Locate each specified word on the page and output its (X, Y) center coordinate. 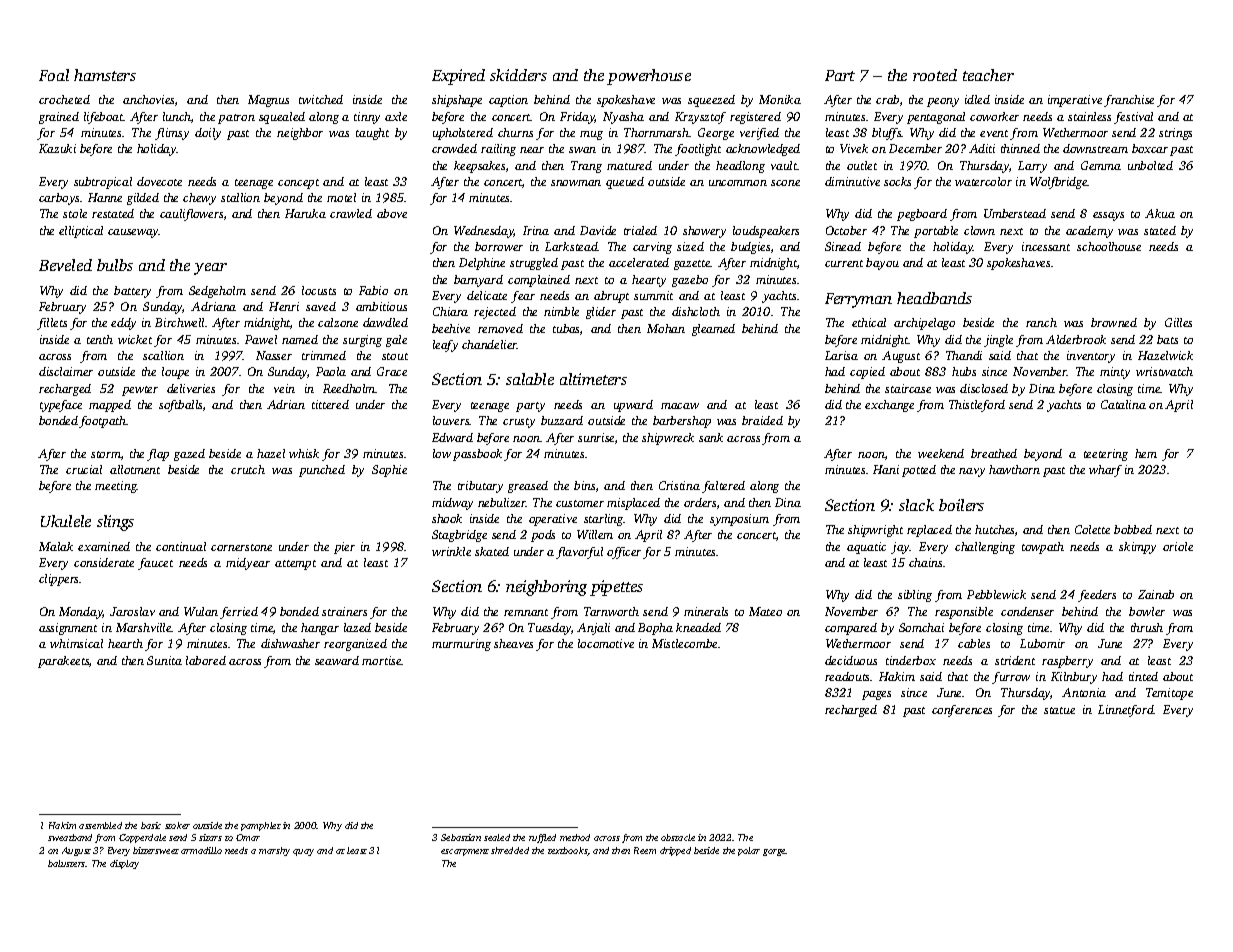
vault (784, 165)
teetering (1106, 455)
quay (303, 852)
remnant (526, 612)
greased (528, 487)
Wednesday (484, 232)
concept (298, 184)
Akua (1160, 213)
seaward (337, 660)
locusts (319, 290)
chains (925, 562)
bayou (882, 264)
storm (106, 454)
